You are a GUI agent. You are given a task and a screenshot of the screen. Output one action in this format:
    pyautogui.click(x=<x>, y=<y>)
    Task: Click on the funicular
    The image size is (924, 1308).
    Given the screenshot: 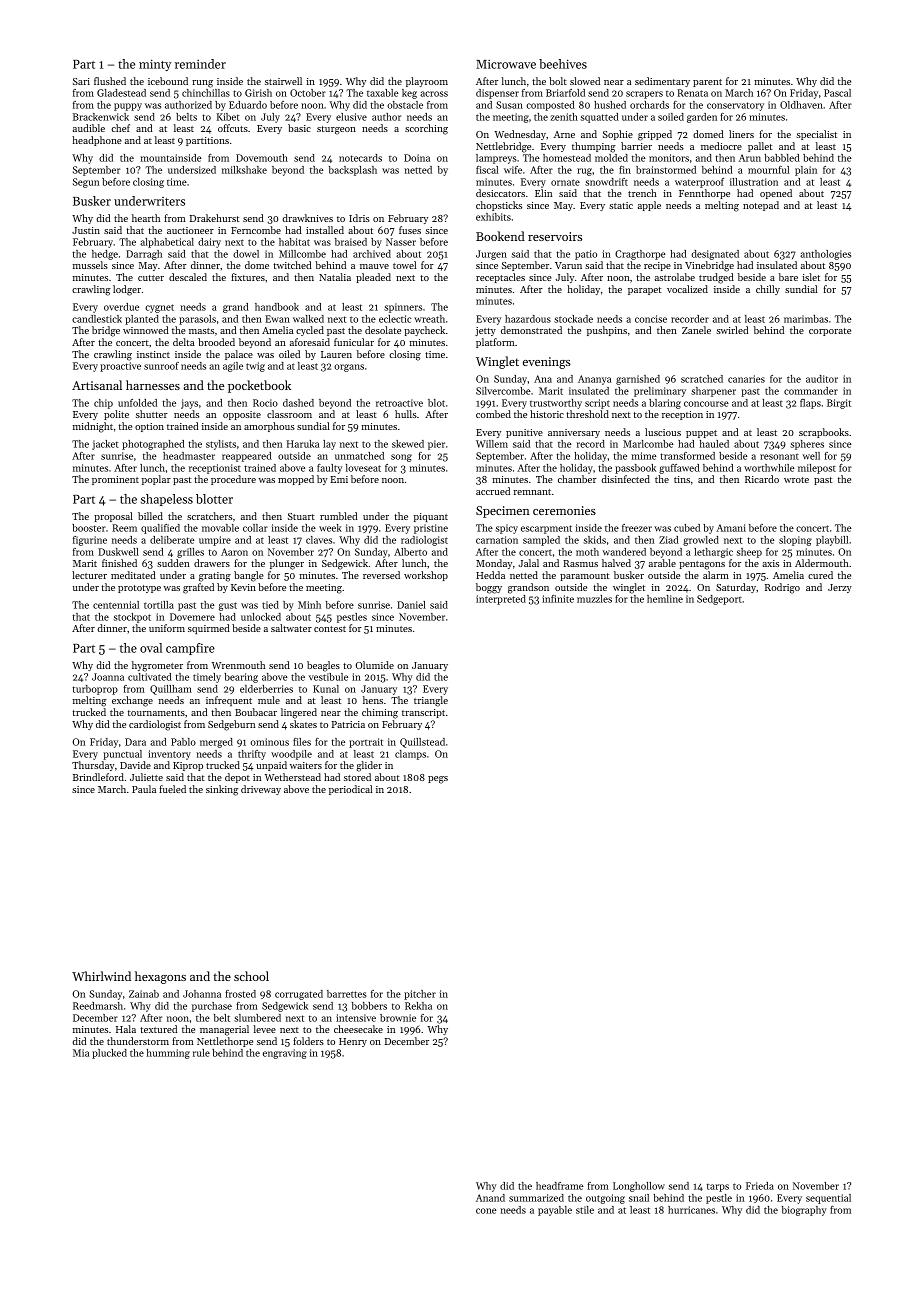 What is the action you would take?
    pyautogui.click(x=354, y=342)
